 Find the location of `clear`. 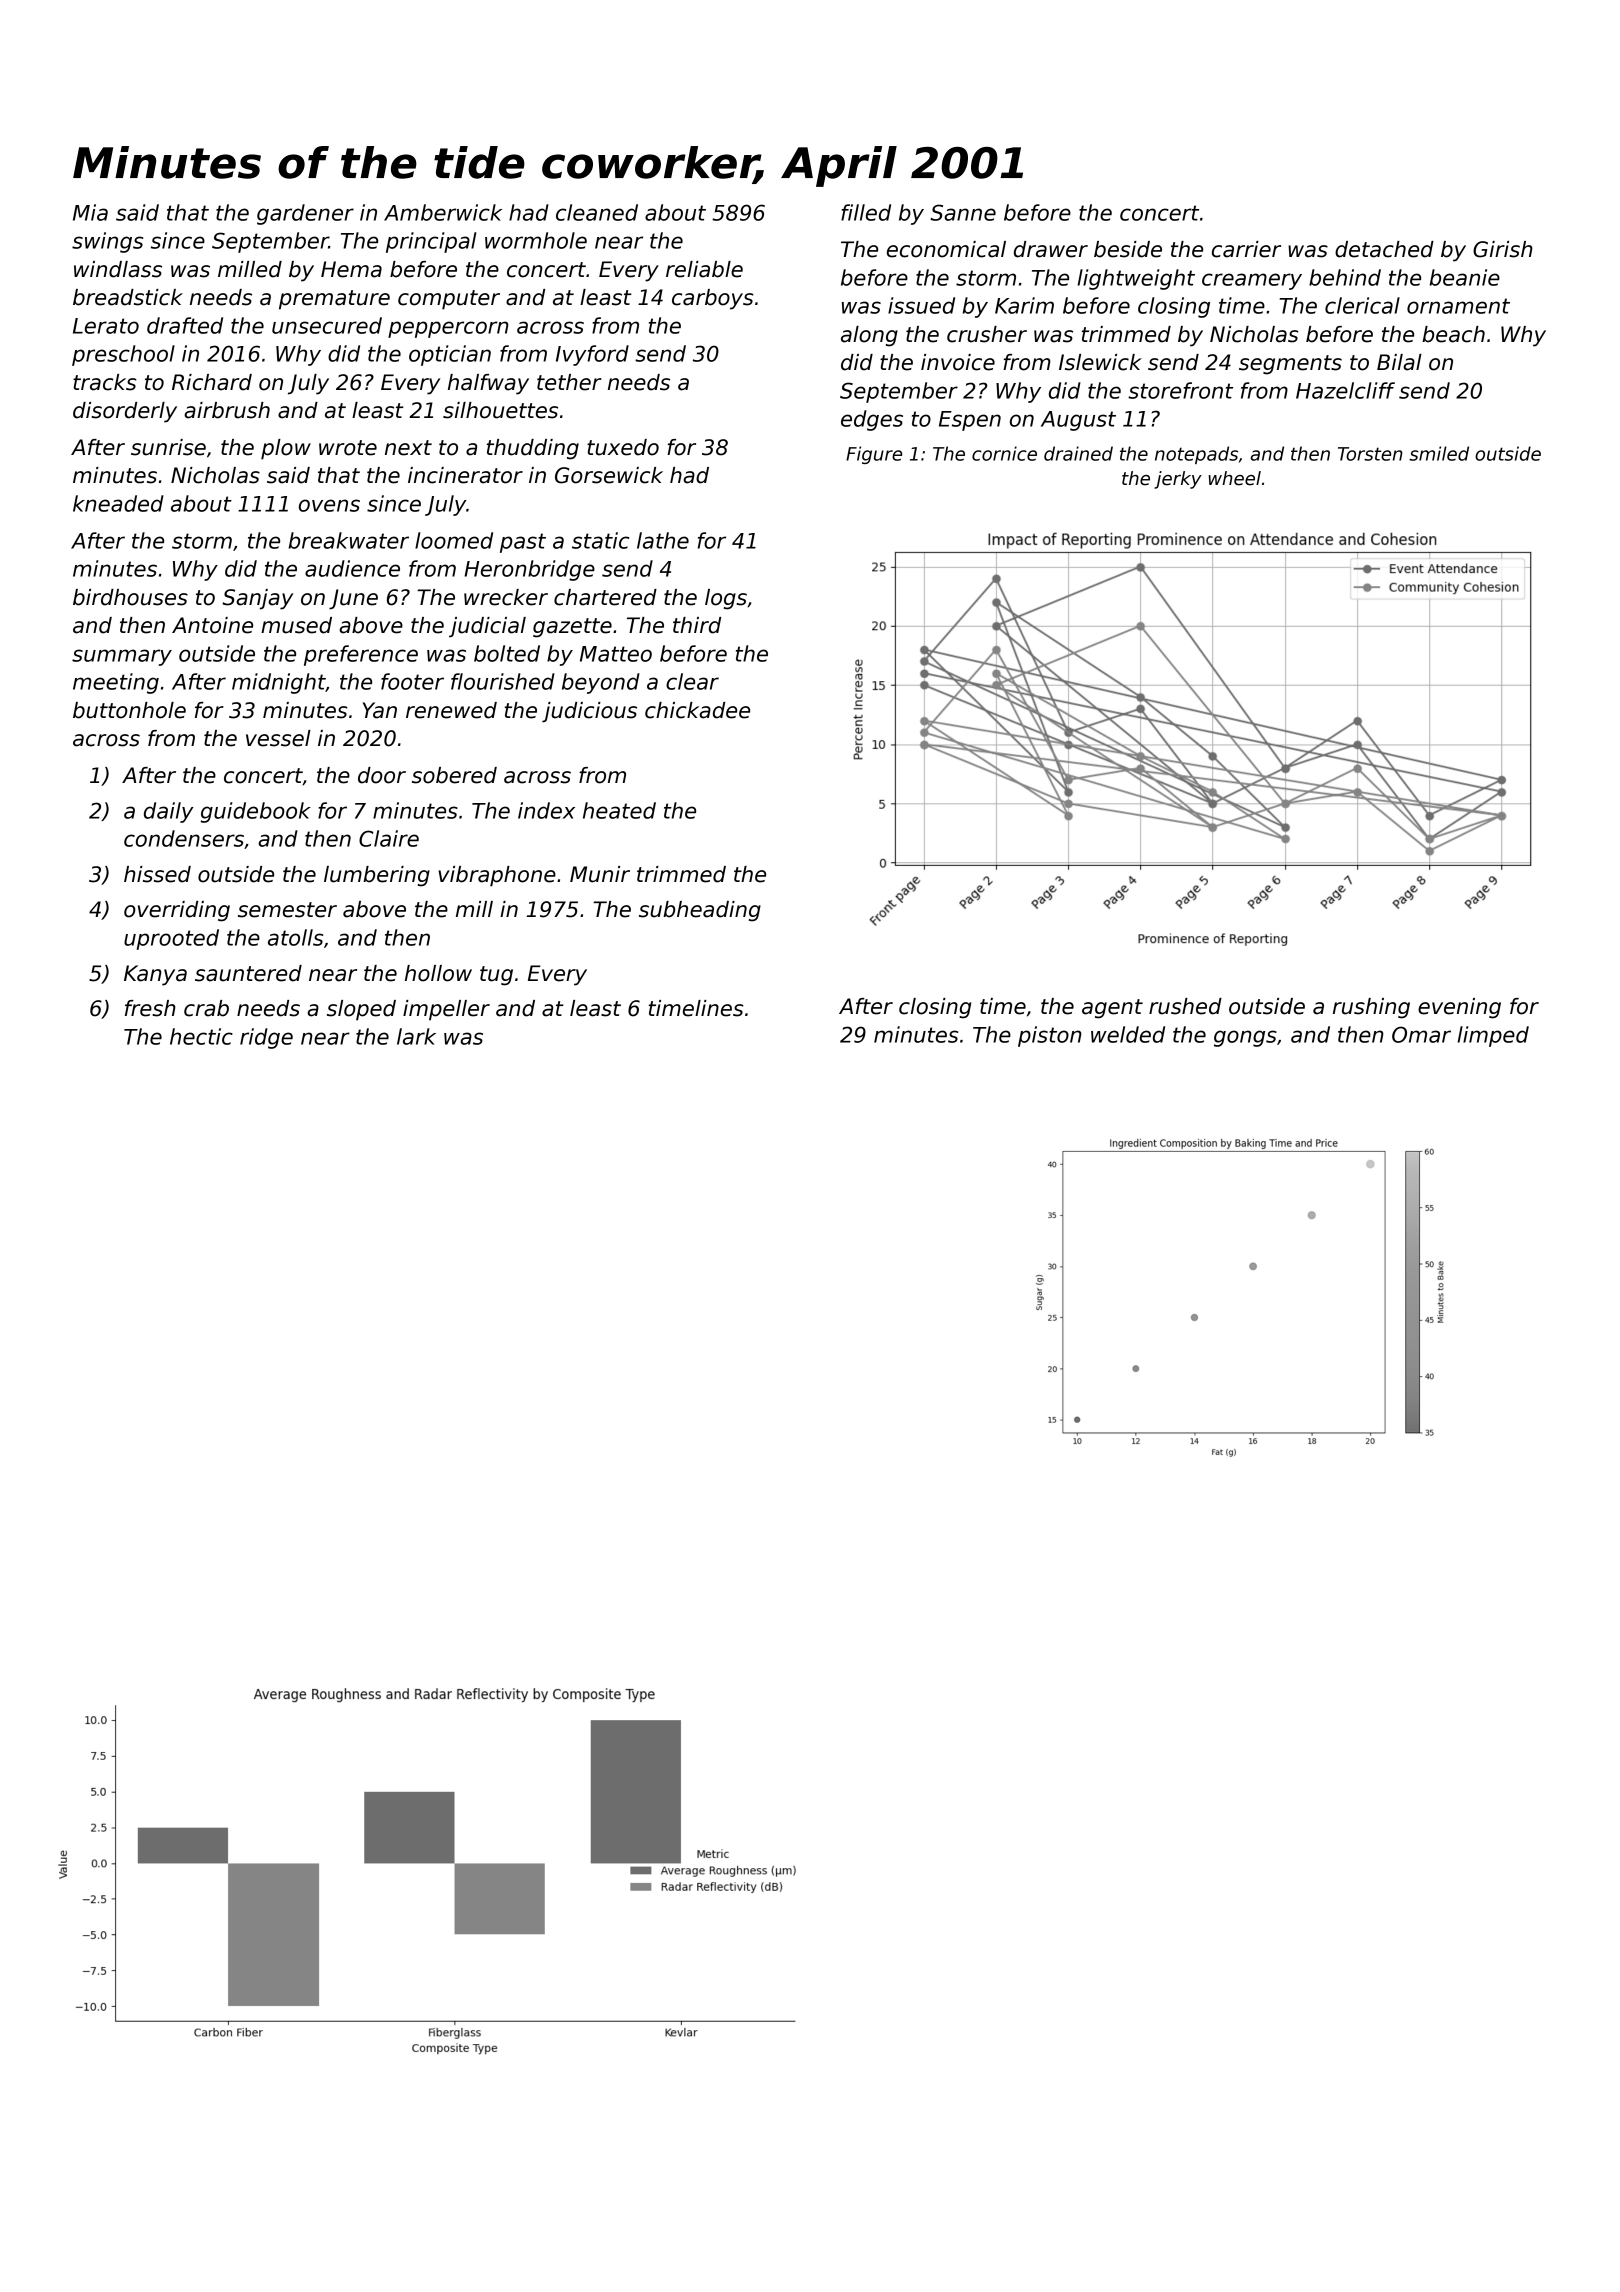

clear is located at coordinates (692, 681).
